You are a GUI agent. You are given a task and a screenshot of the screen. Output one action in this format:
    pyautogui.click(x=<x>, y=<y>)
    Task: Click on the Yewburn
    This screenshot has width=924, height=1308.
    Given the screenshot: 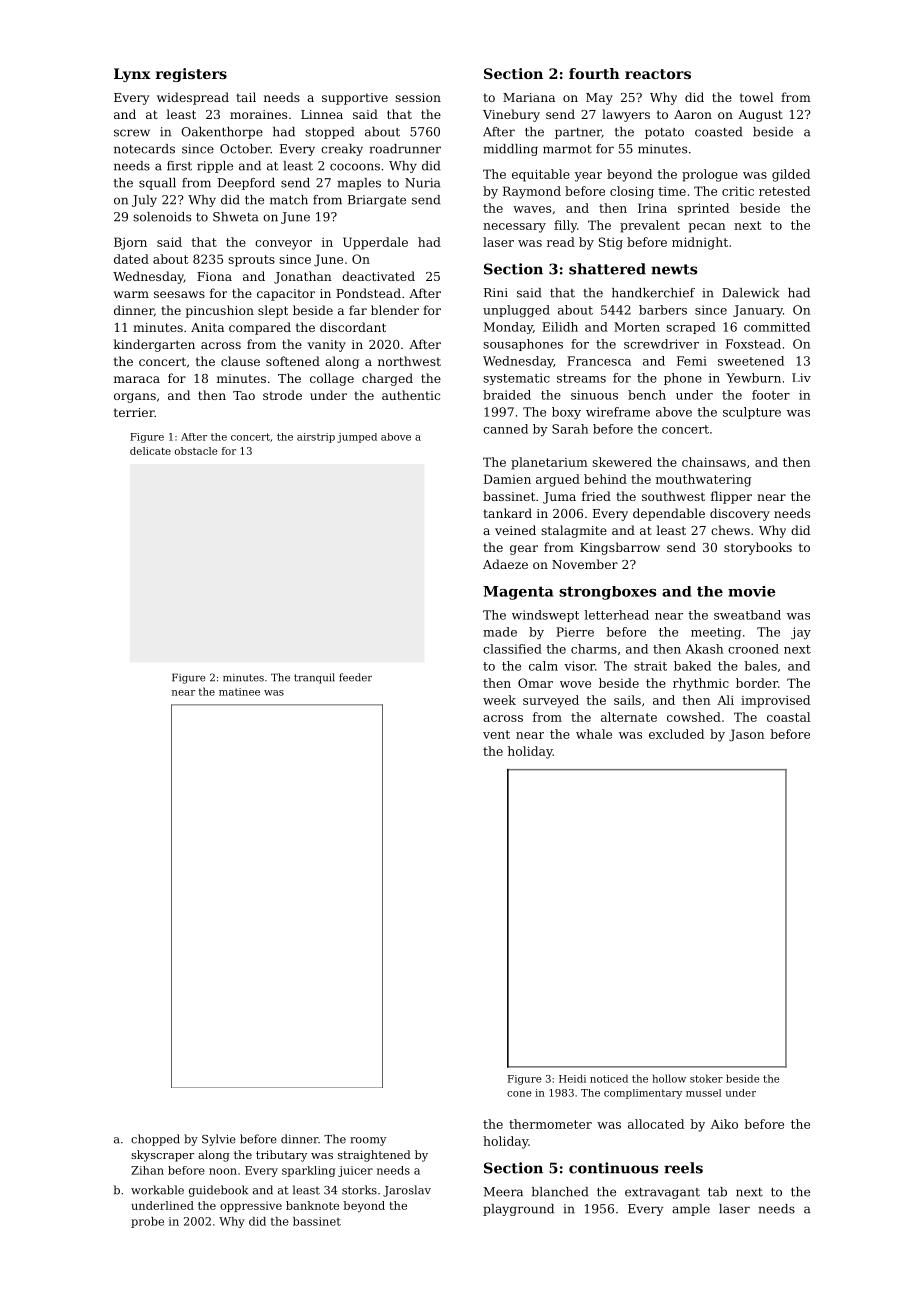 What is the action you would take?
    pyautogui.click(x=753, y=378)
